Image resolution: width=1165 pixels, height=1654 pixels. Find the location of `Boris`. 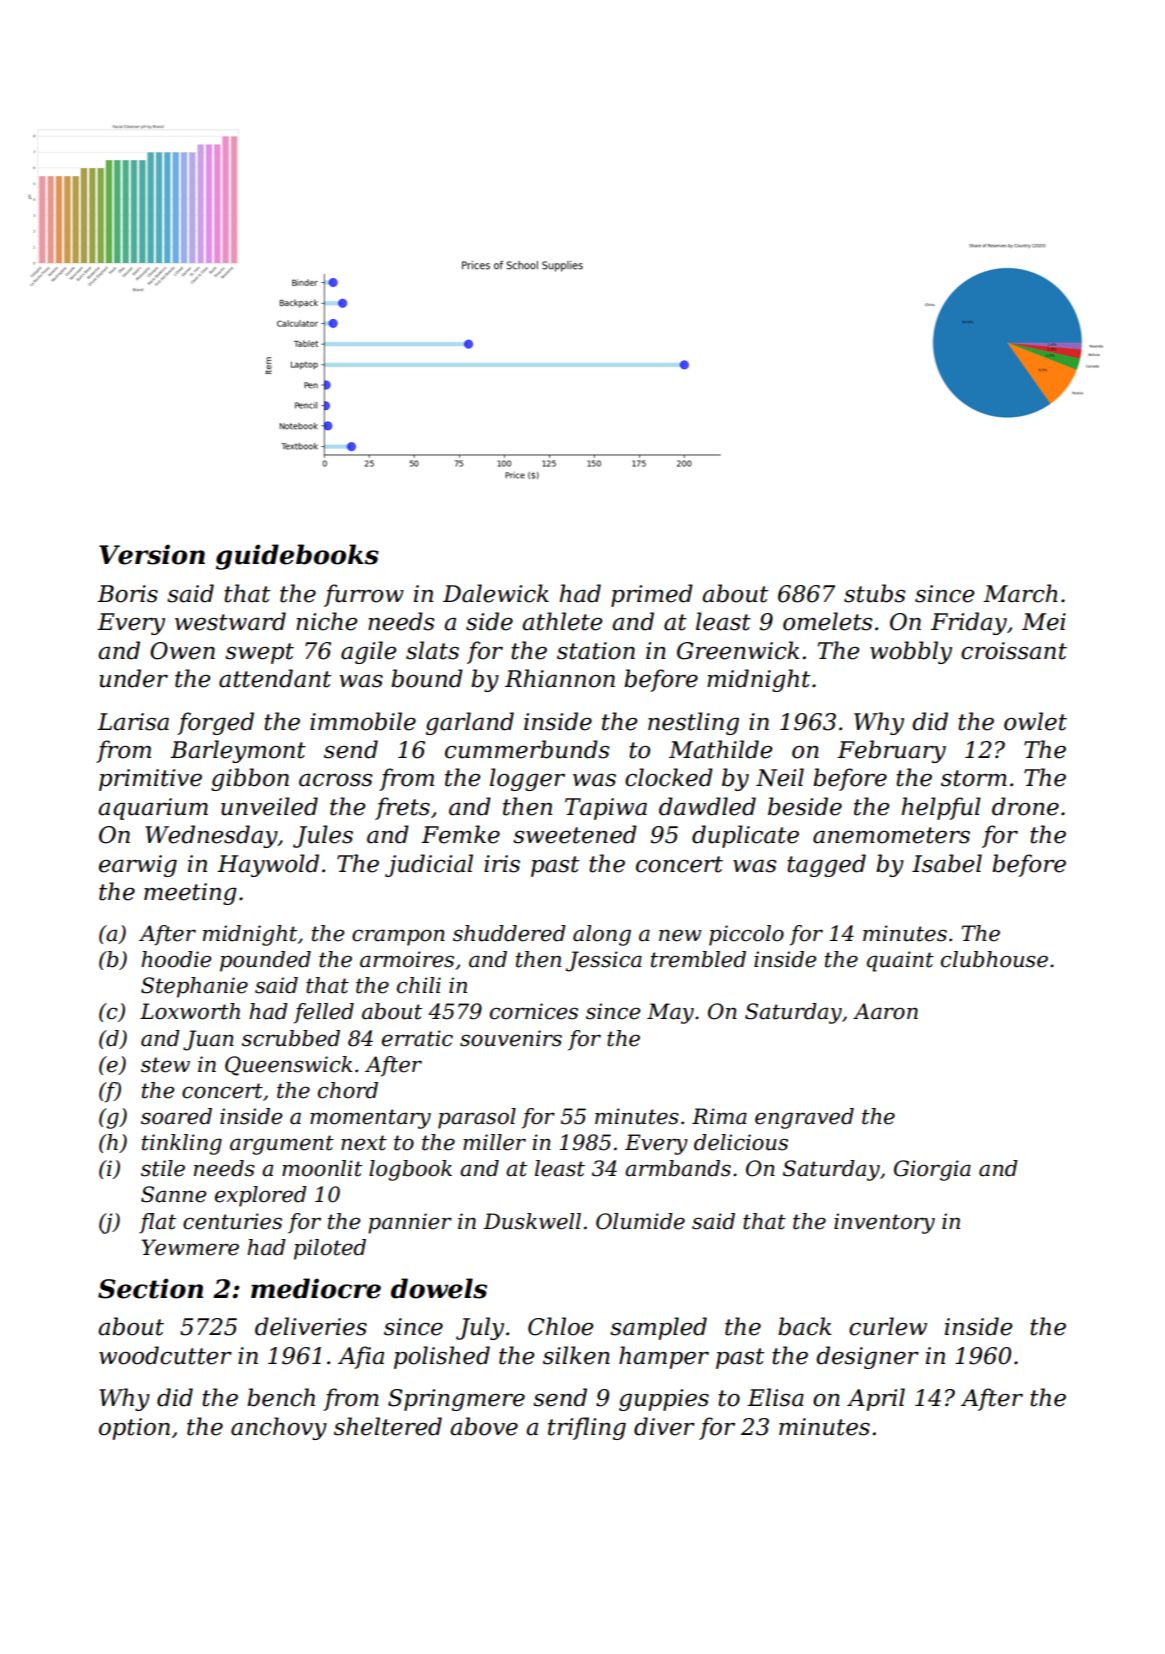

Boris is located at coordinates (127, 594).
